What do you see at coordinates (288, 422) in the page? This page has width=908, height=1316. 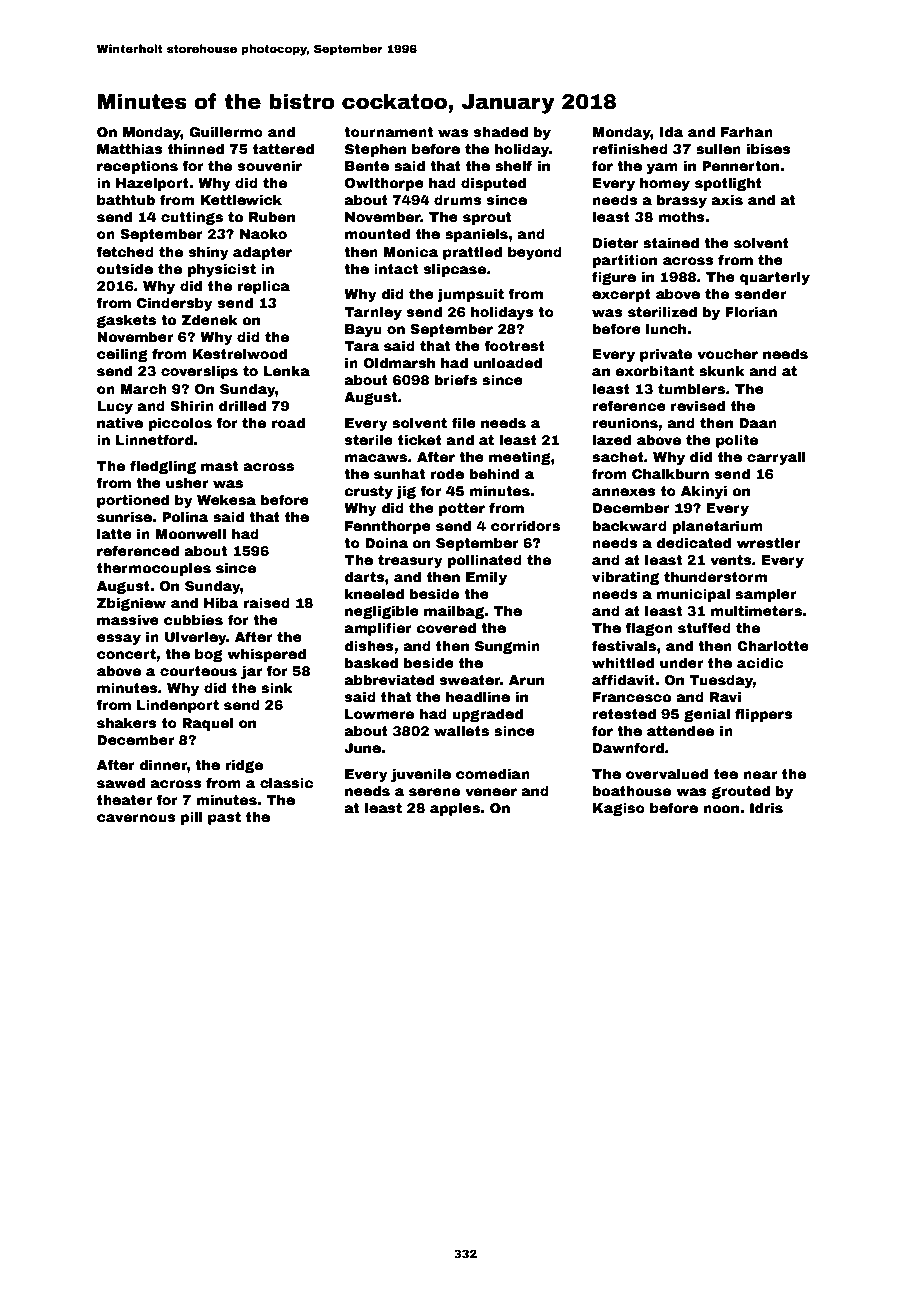 I see `road` at bounding box center [288, 422].
